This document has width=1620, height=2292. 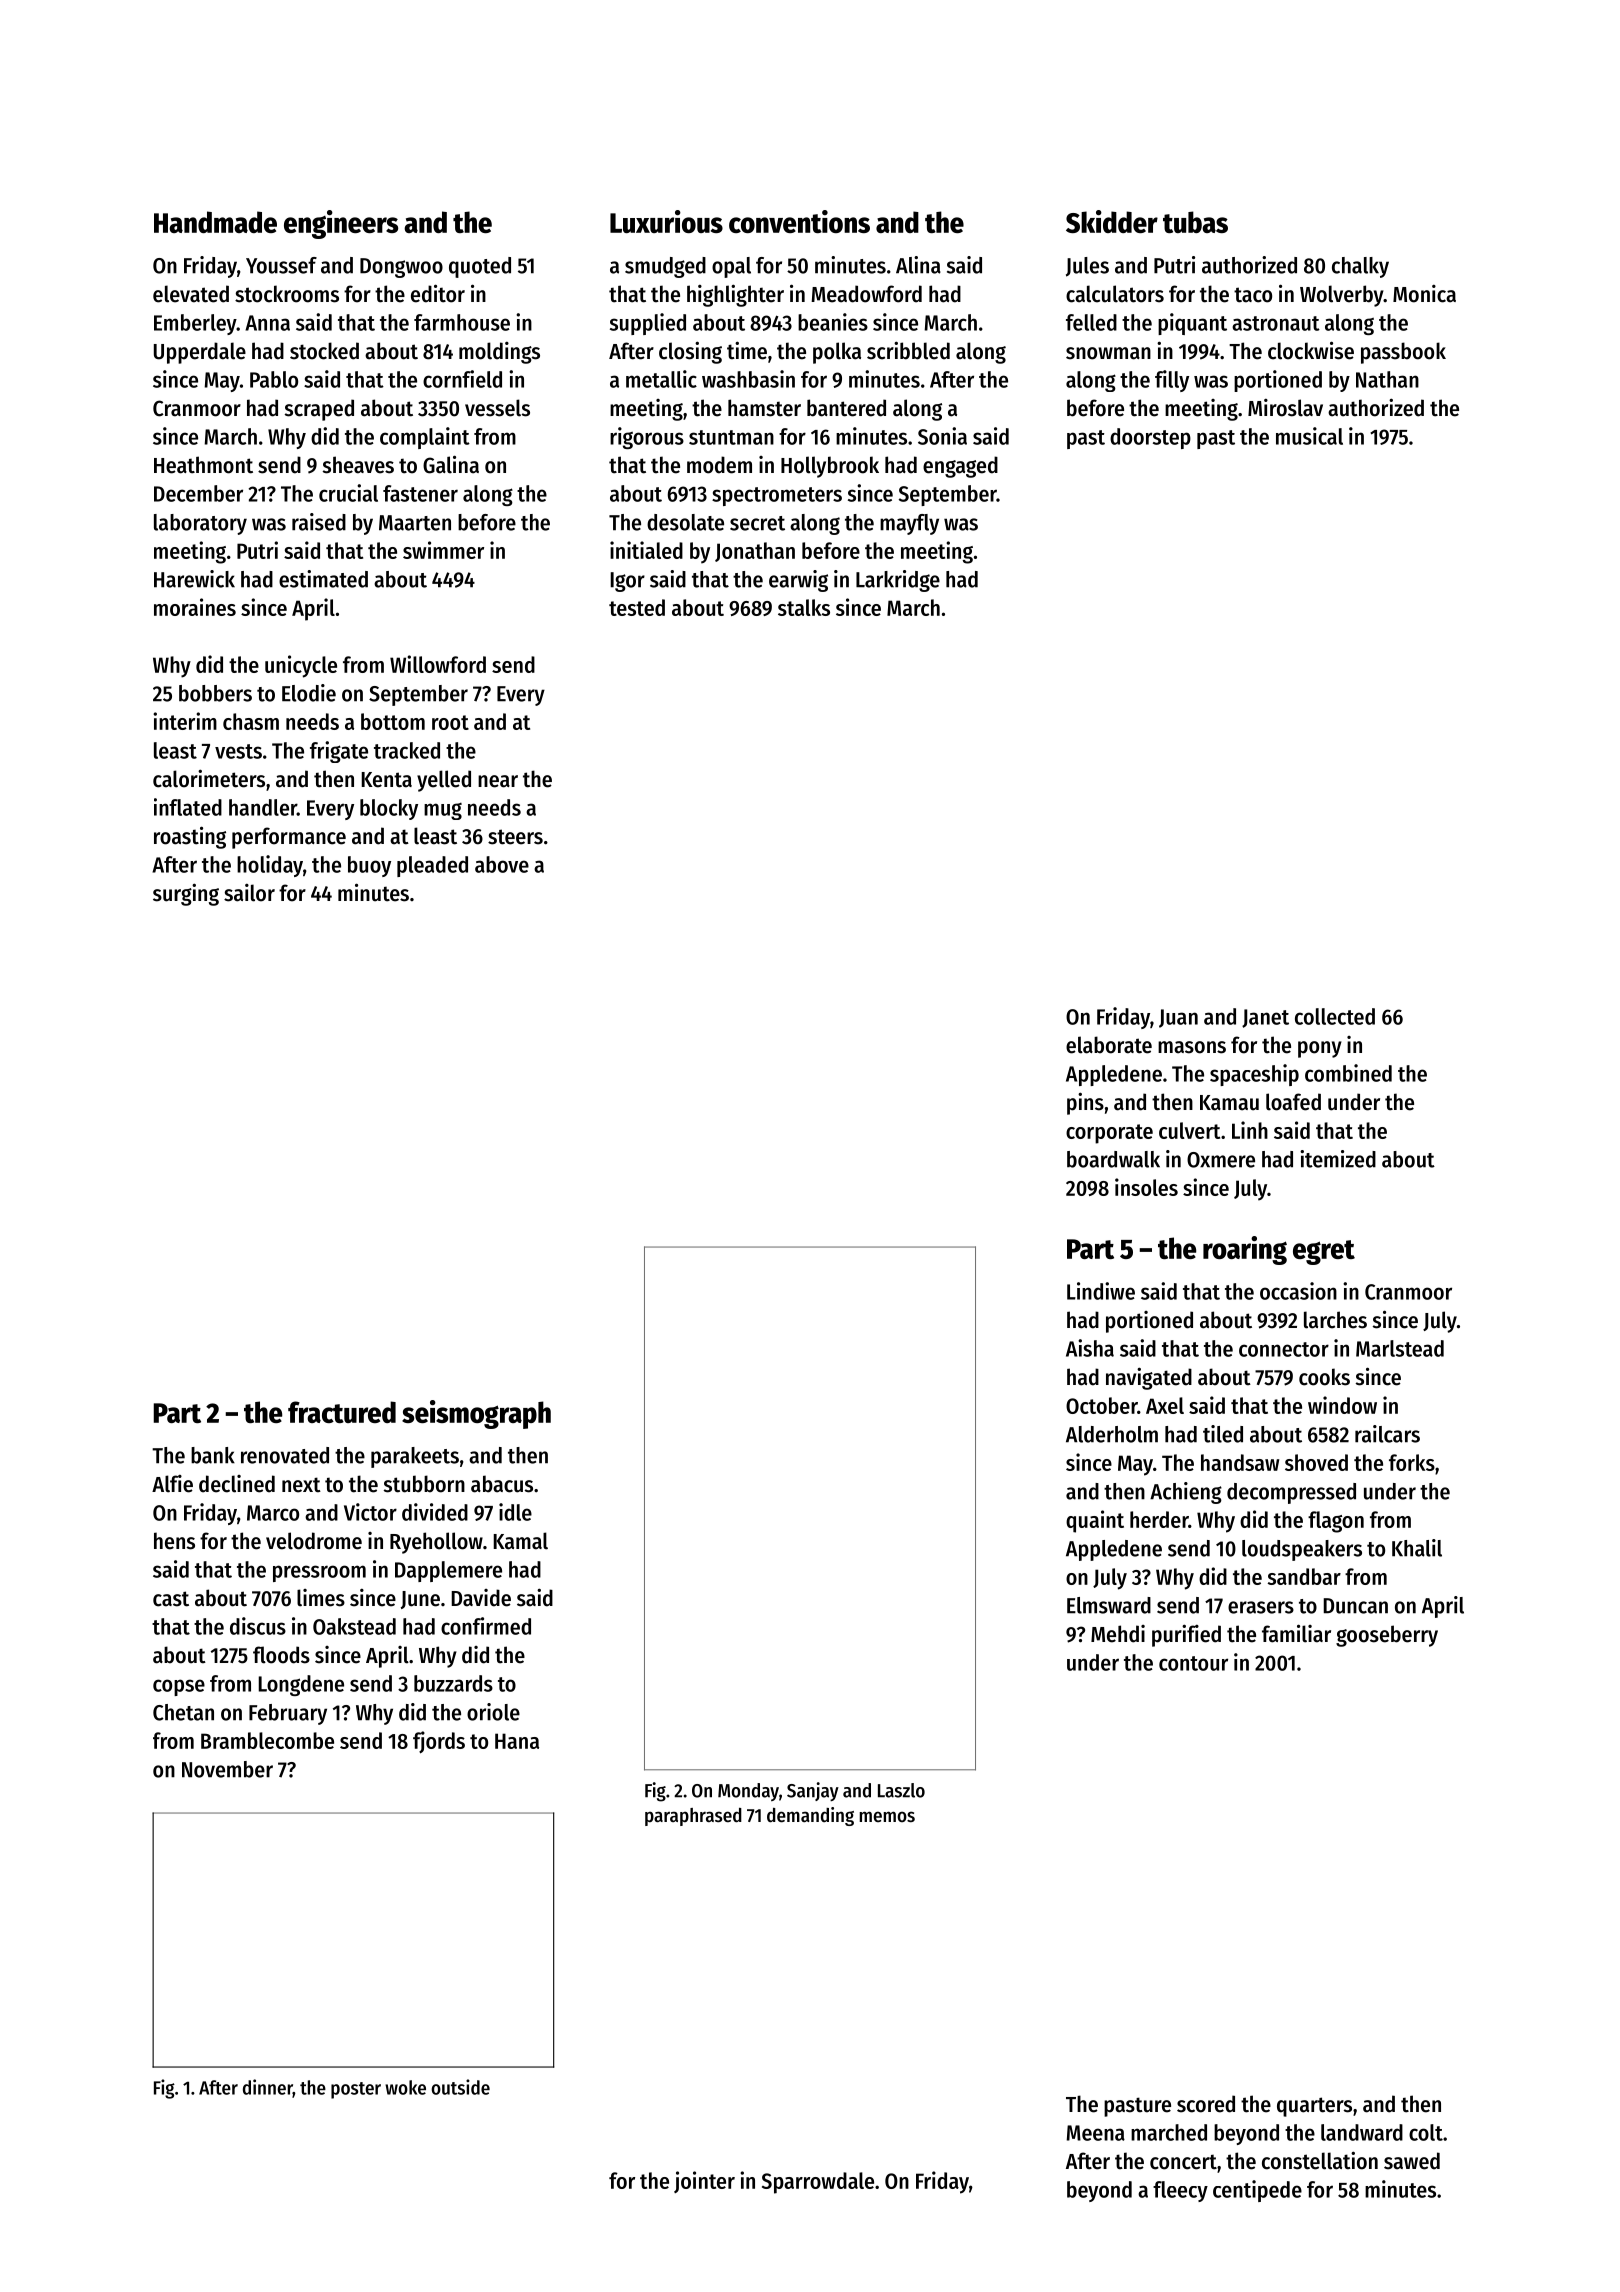 I want to click on frigate, so click(x=339, y=752).
